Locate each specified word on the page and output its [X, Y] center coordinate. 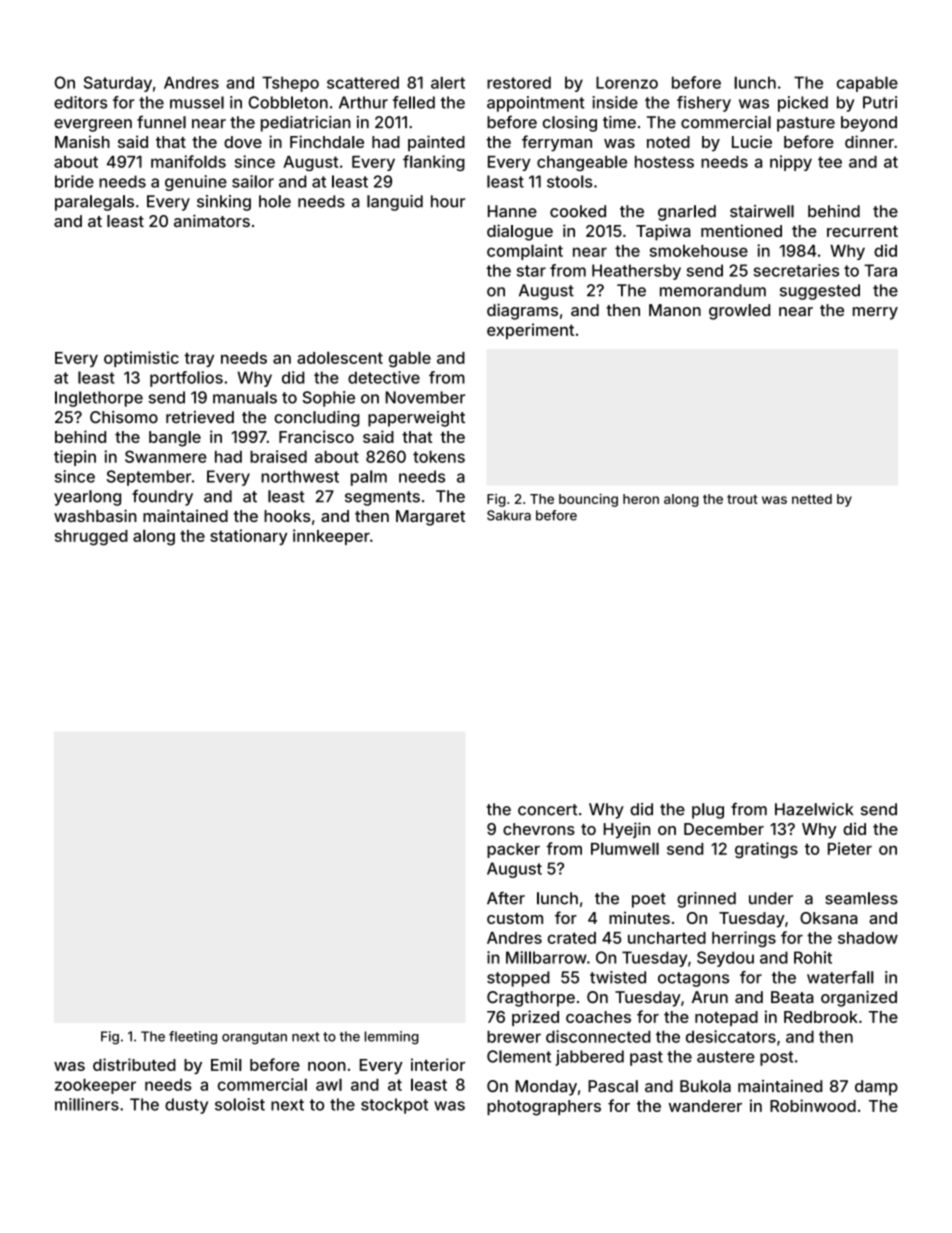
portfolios [186, 379]
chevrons [539, 829]
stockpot [394, 1106]
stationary [248, 537]
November [425, 397]
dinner [869, 141]
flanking [434, 163]
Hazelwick [814, 809]
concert [547, 810]
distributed [134, 1064]
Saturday [118, 84]
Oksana [829, 918]
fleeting [193, 1038]
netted [812, 499]
